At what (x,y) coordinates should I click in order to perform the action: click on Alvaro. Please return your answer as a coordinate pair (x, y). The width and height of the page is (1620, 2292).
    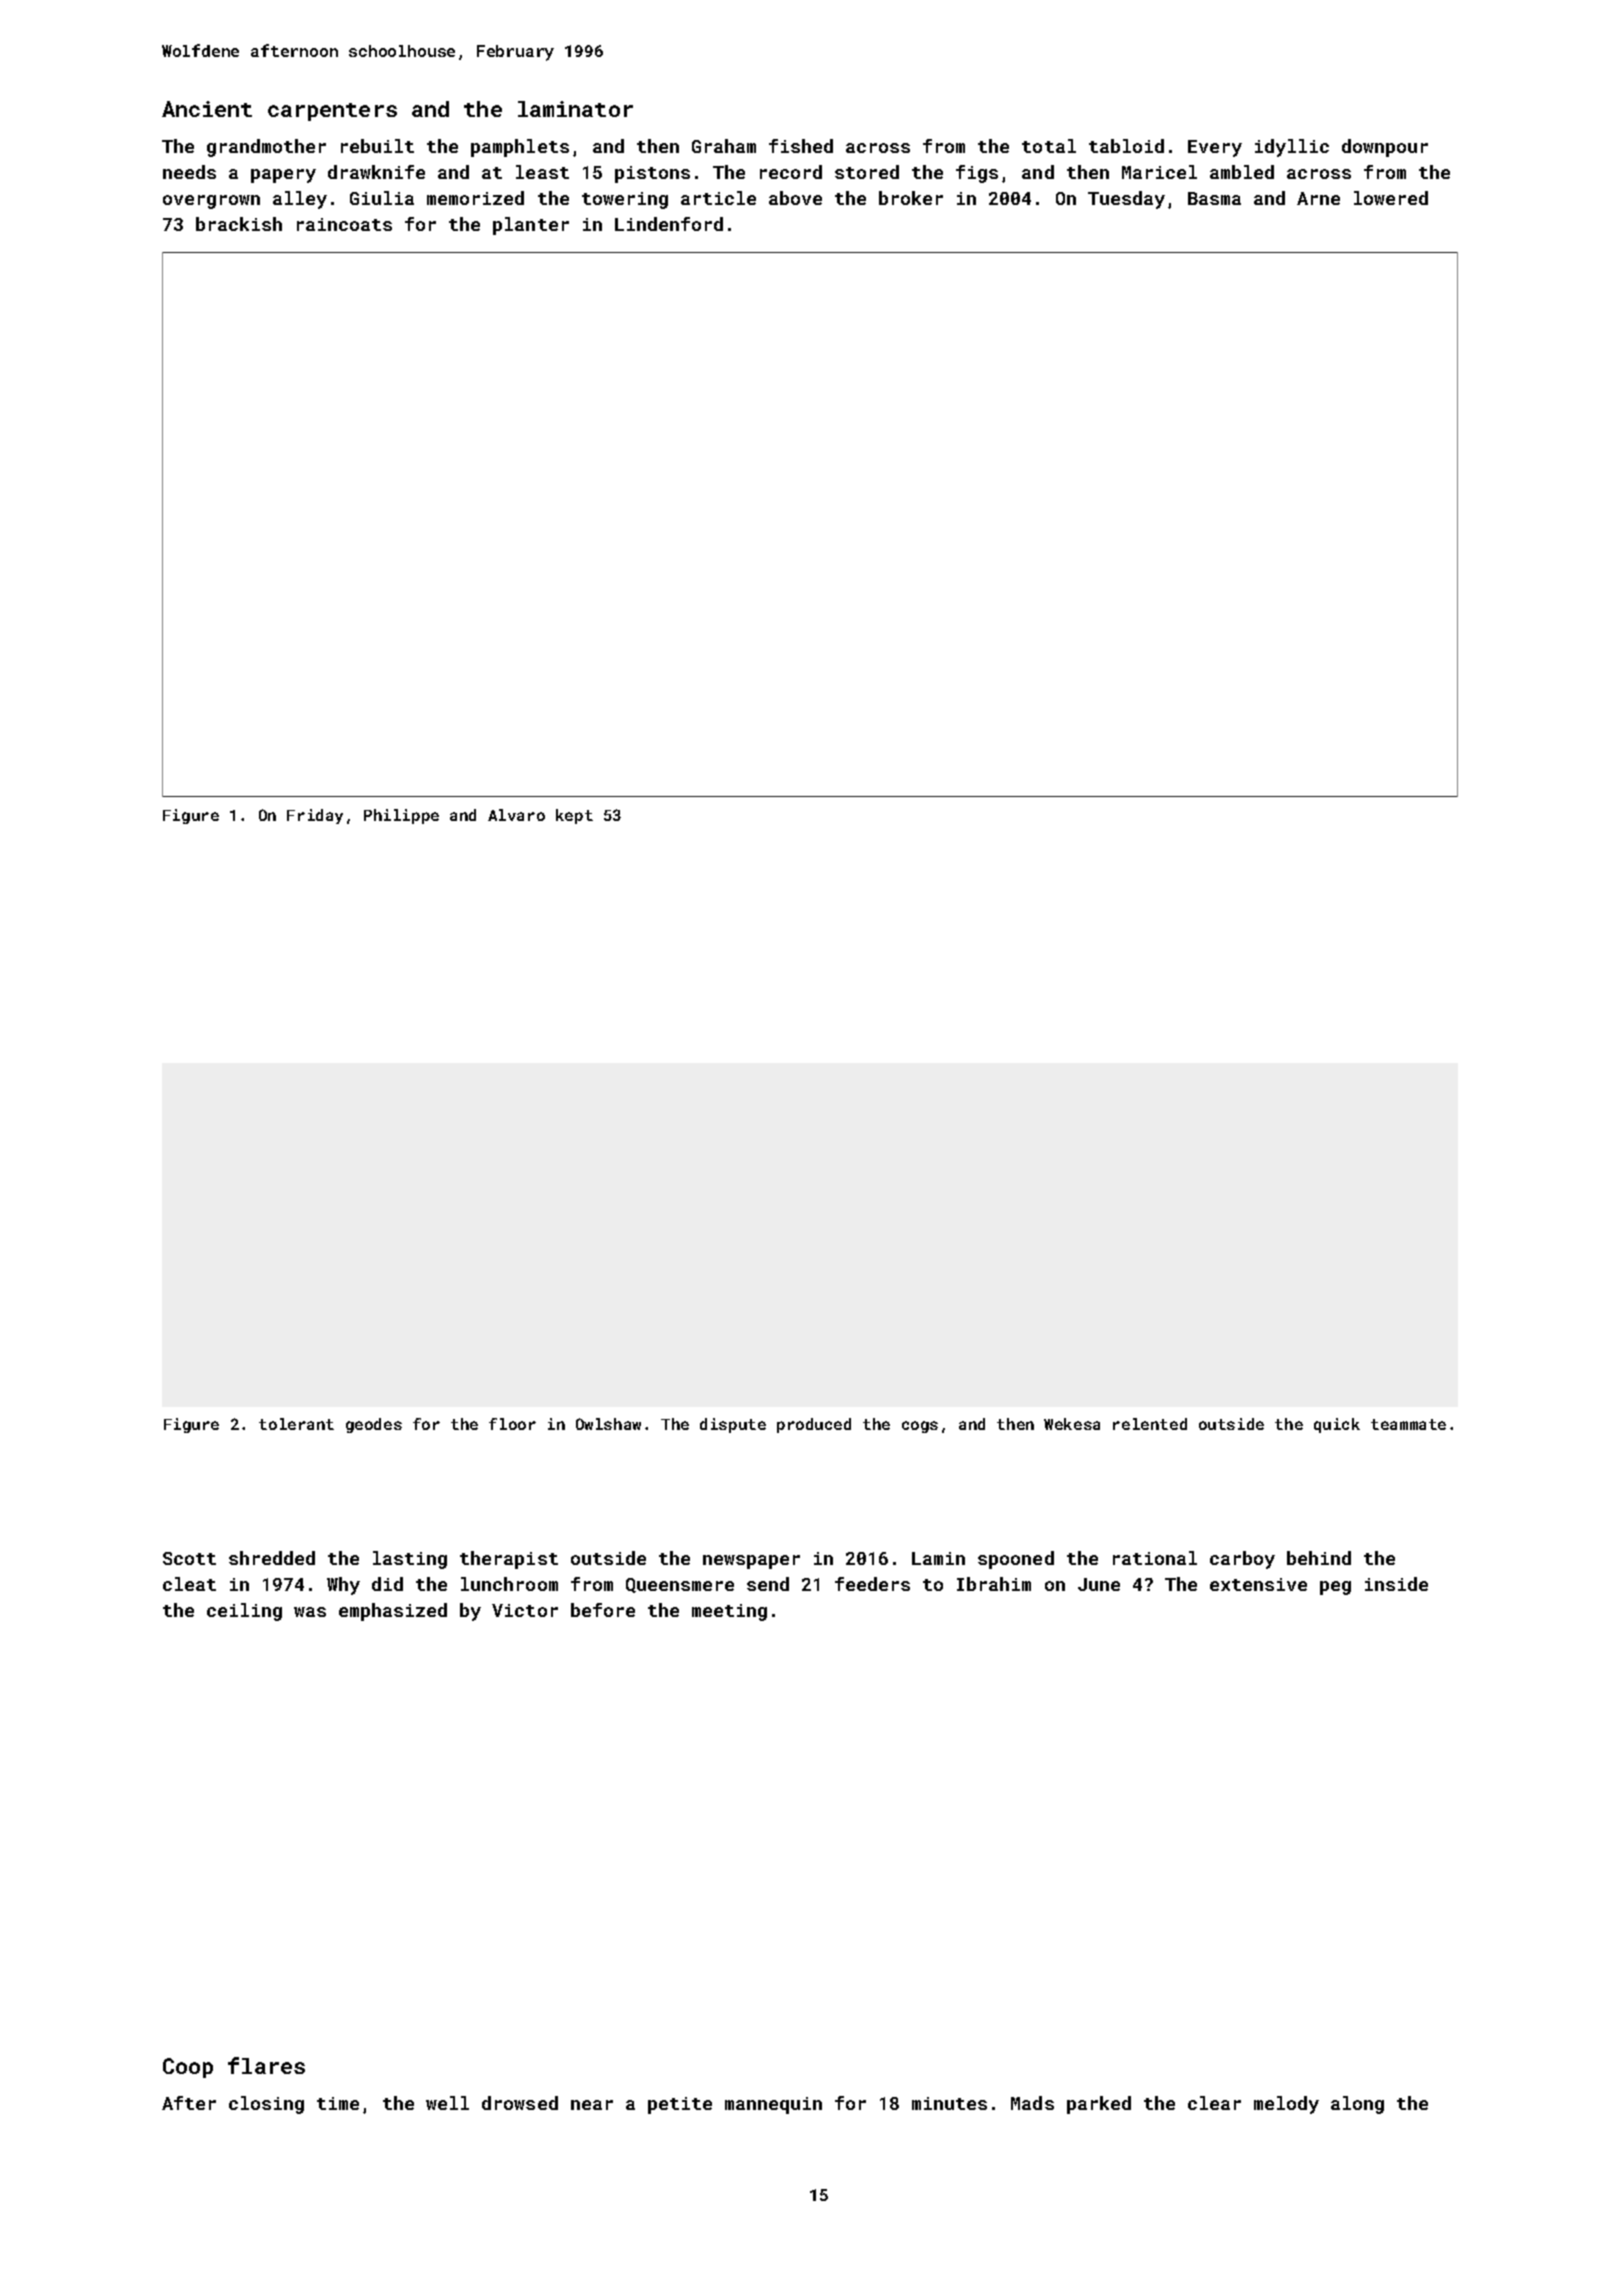
    Looking at the image, I should click on (516, 815).
